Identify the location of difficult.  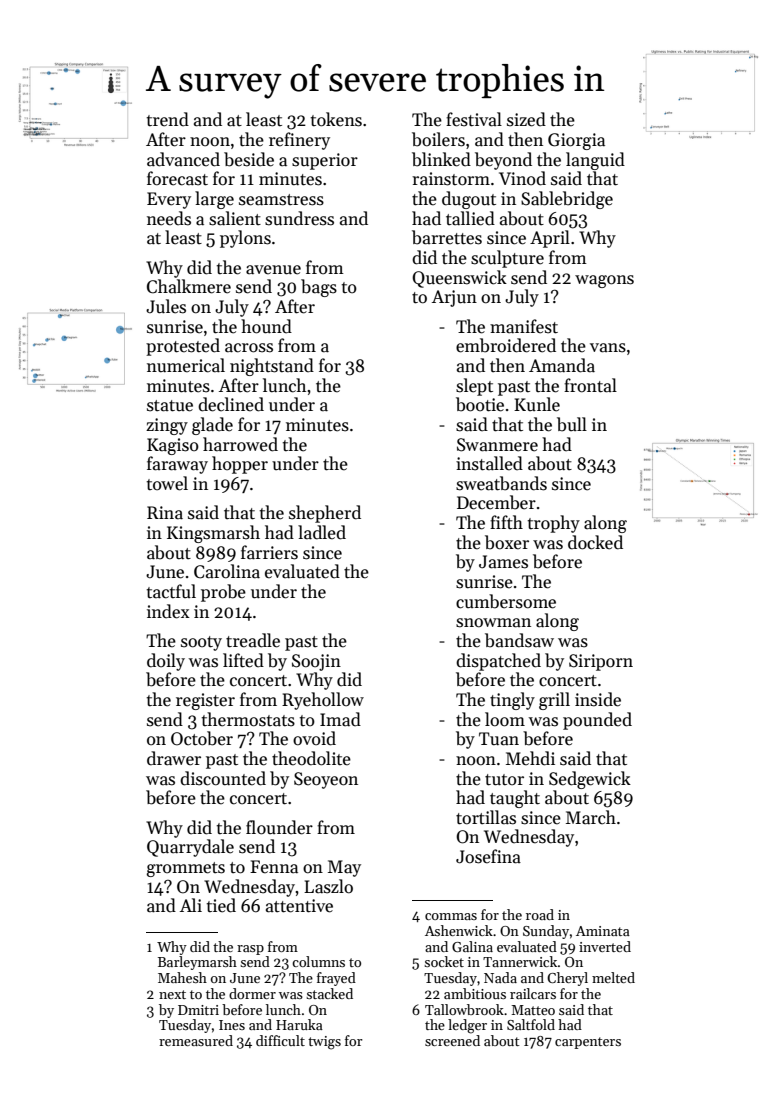
(280, 1040).
